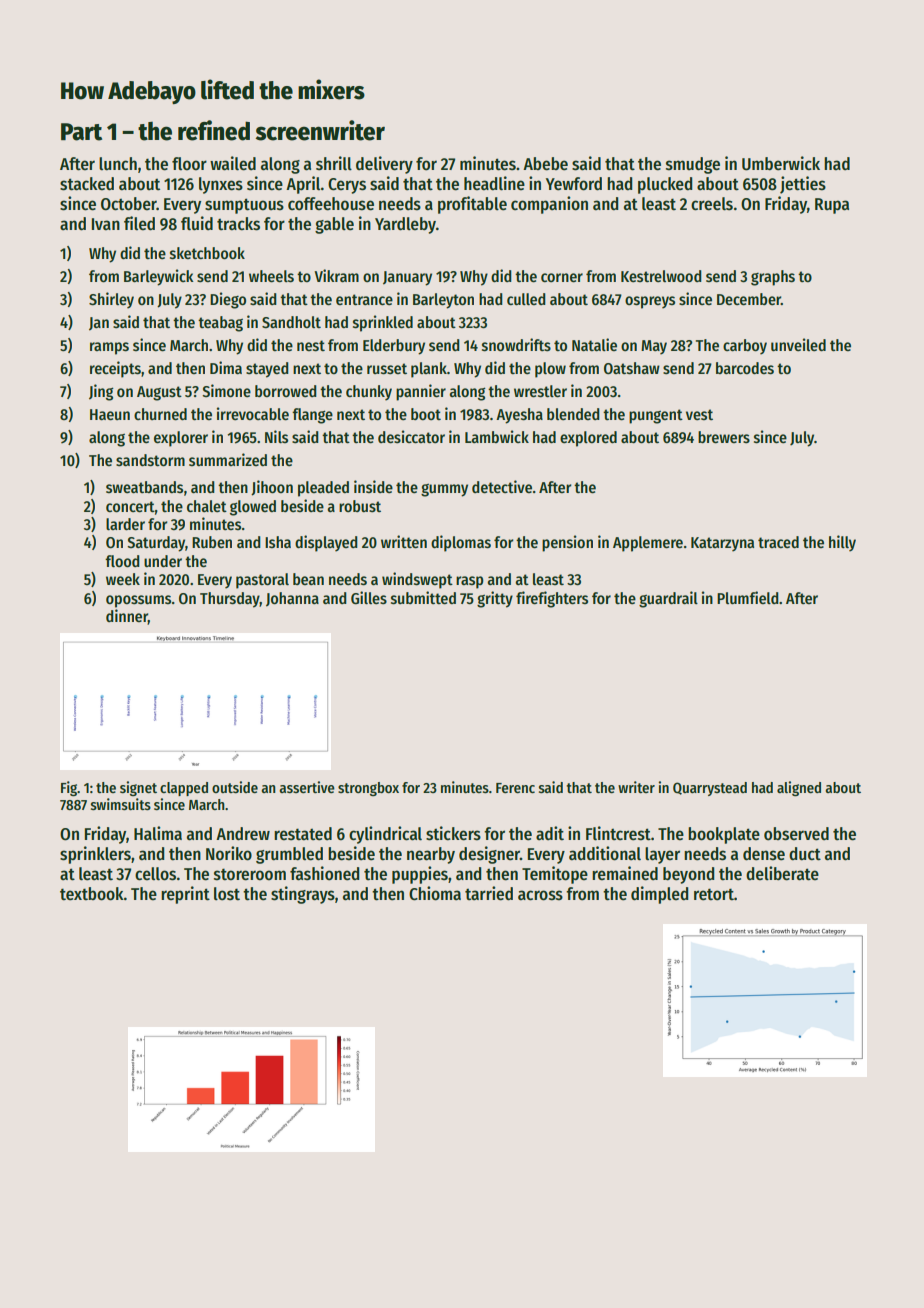 Image resolution: width=924 pixels, height=1308 pixels. What do you see at coordinates (798, 344) in the image?
I see `unveiled` at bounding box center [798, 344].
